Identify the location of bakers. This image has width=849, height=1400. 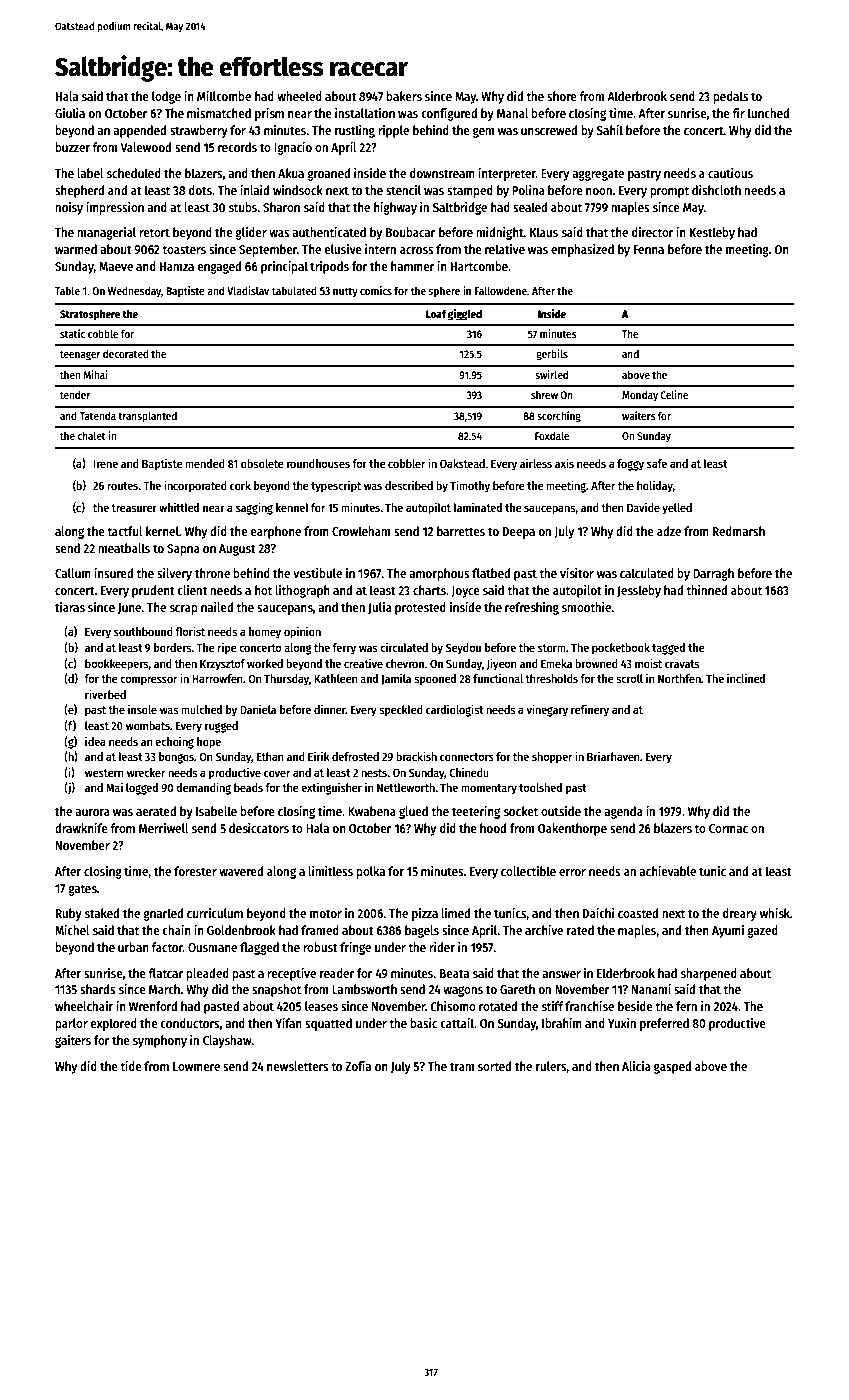
(404, 96).
